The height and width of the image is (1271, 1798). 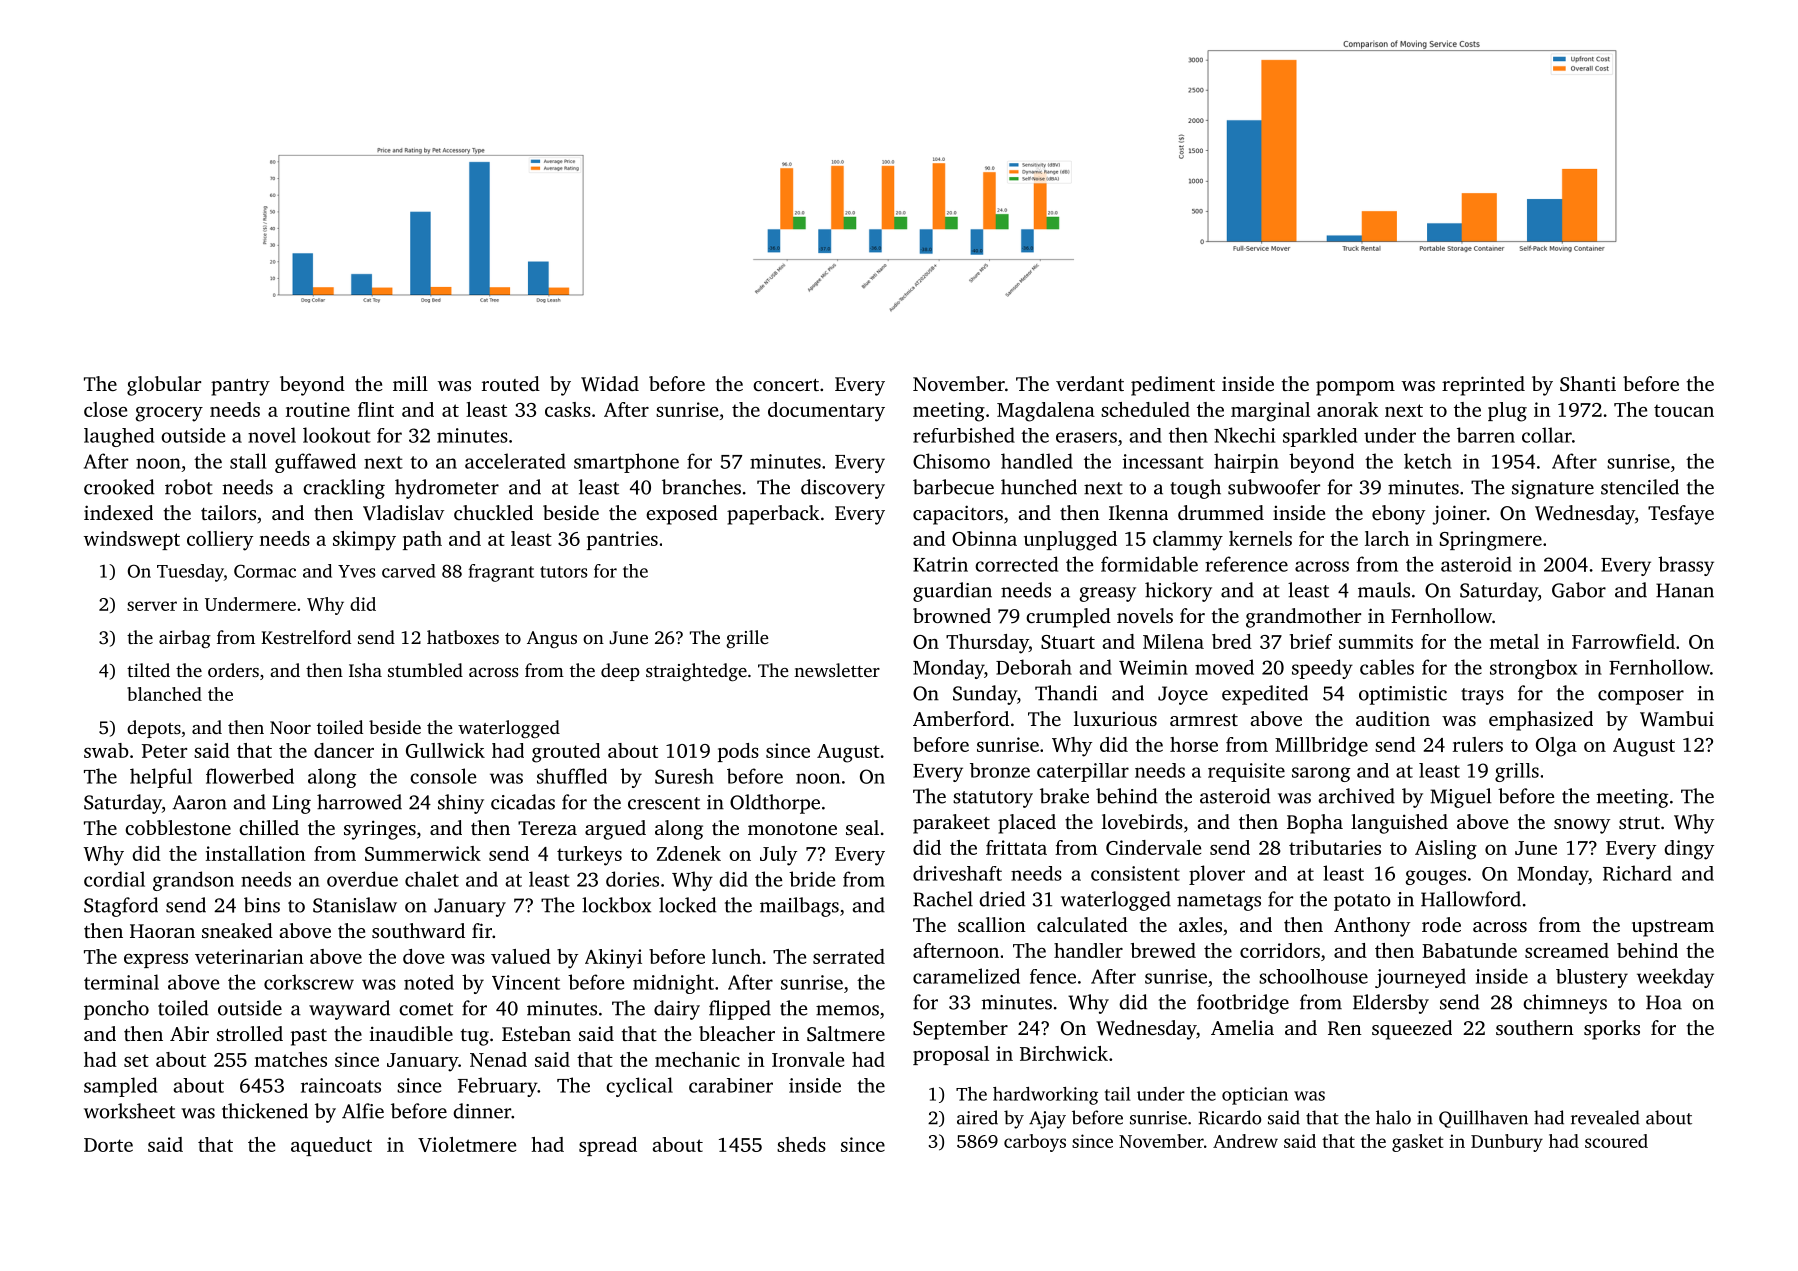 What do you see at coordinates (952, 615) in the image?
I see `browned` at bounding box center [952, 615].
